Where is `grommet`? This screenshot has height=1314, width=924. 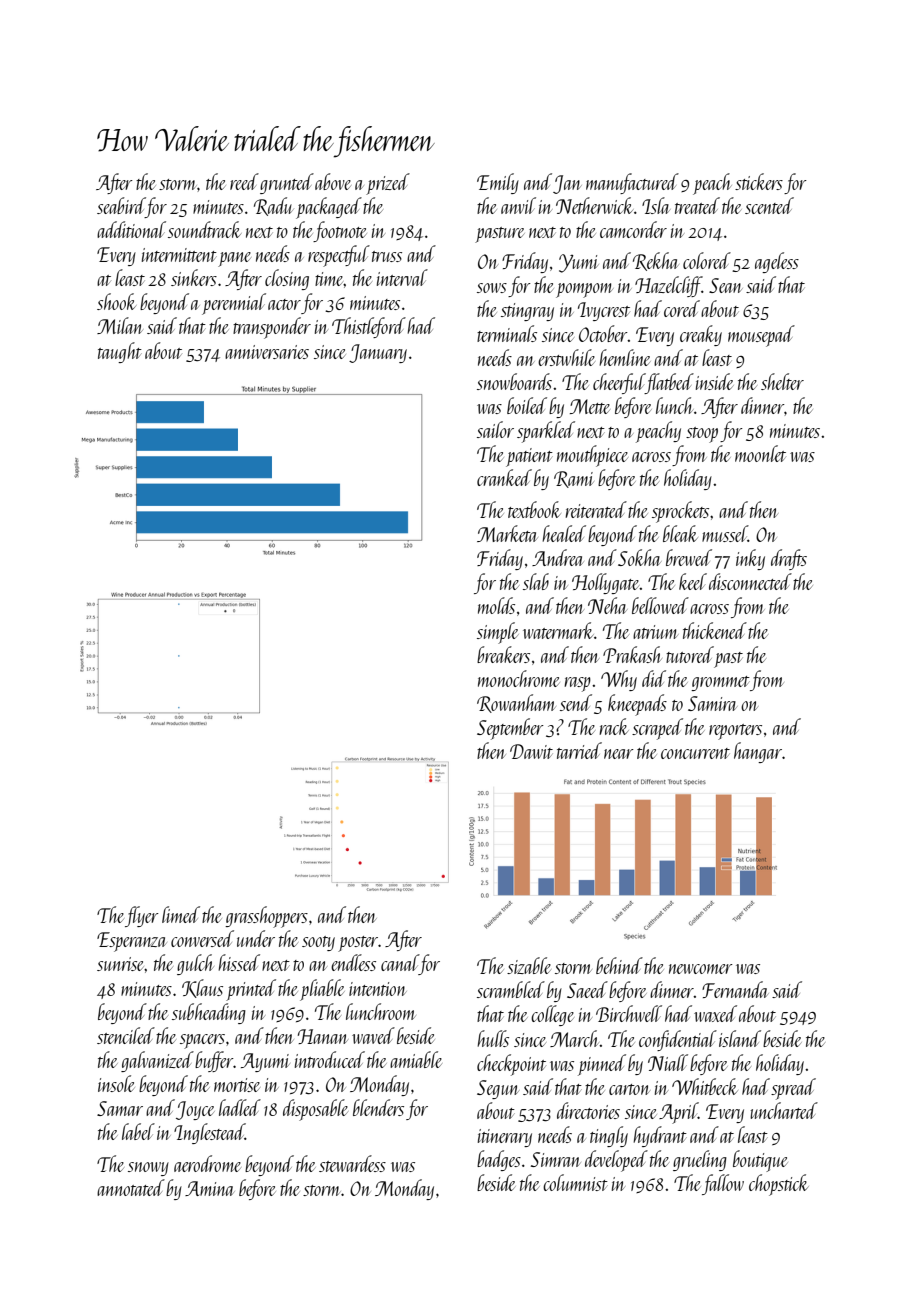
grommet is located at coordinates (720, 683).
